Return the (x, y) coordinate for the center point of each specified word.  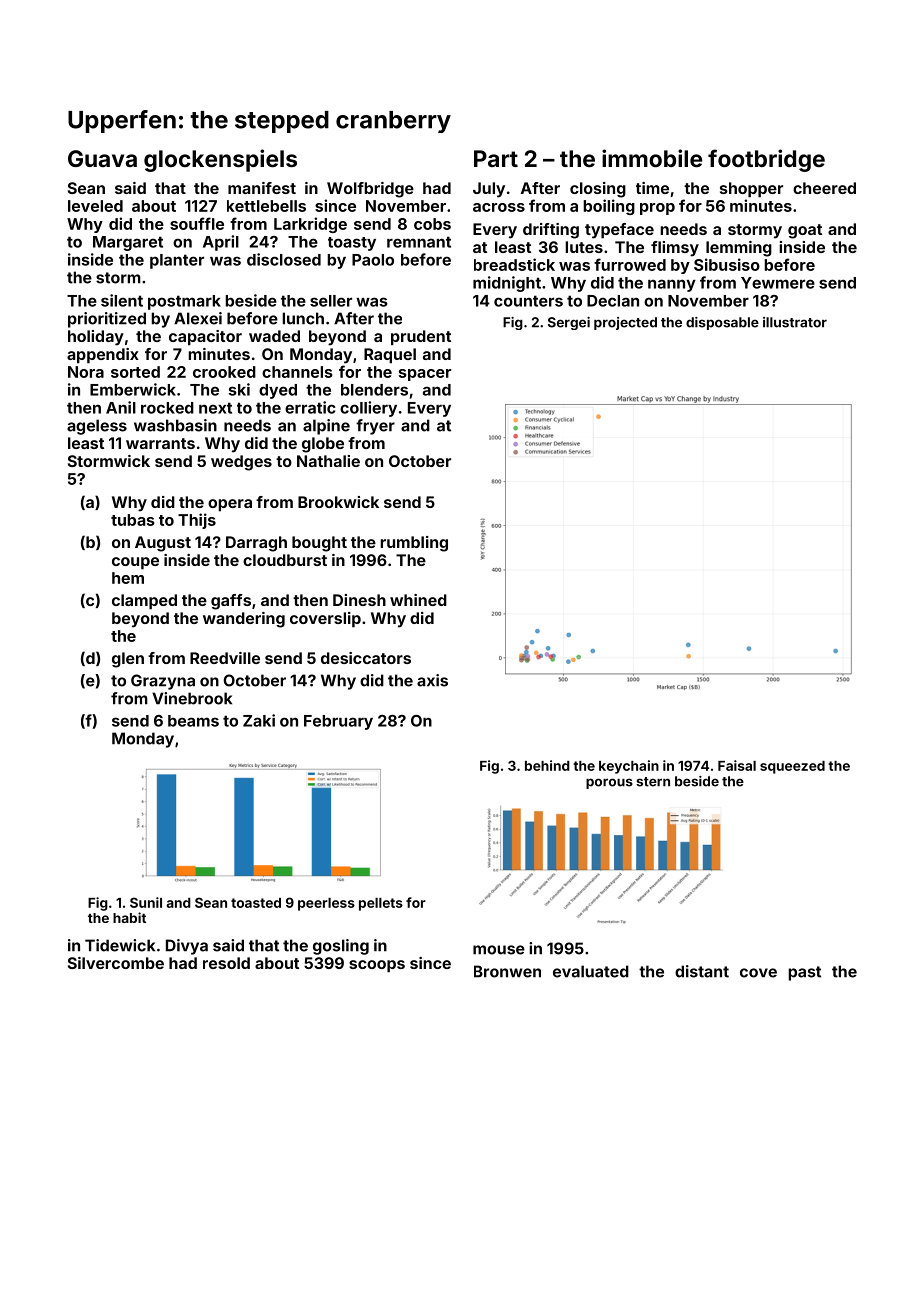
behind (547, 765)
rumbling (414, 544)
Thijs (197, 521)
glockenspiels (220, 160)
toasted (256, 903)
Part (496, 158)
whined (418, 600)
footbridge (766, 160)
